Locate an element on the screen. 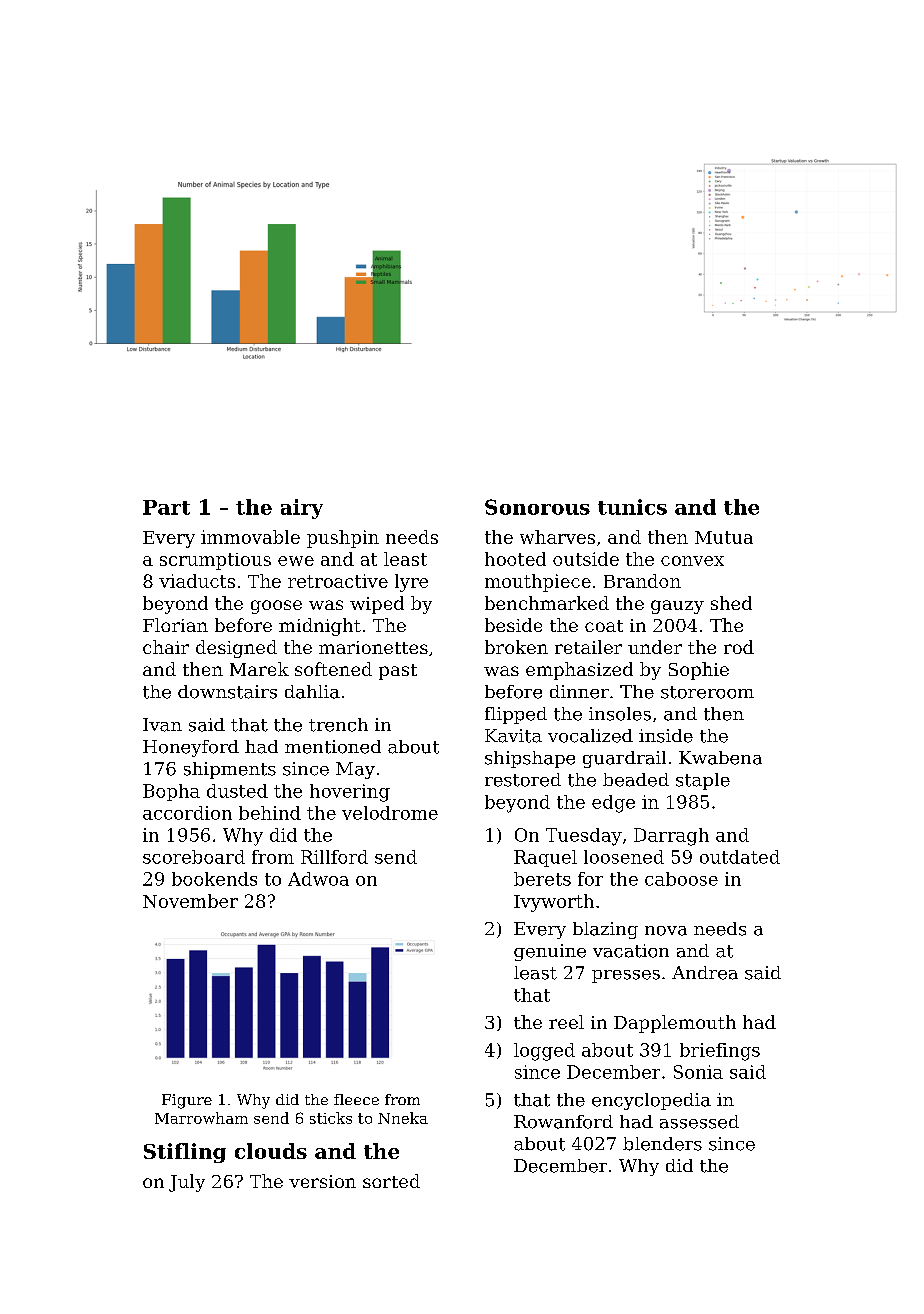  Raquel is located at coordinates (545, 858).
